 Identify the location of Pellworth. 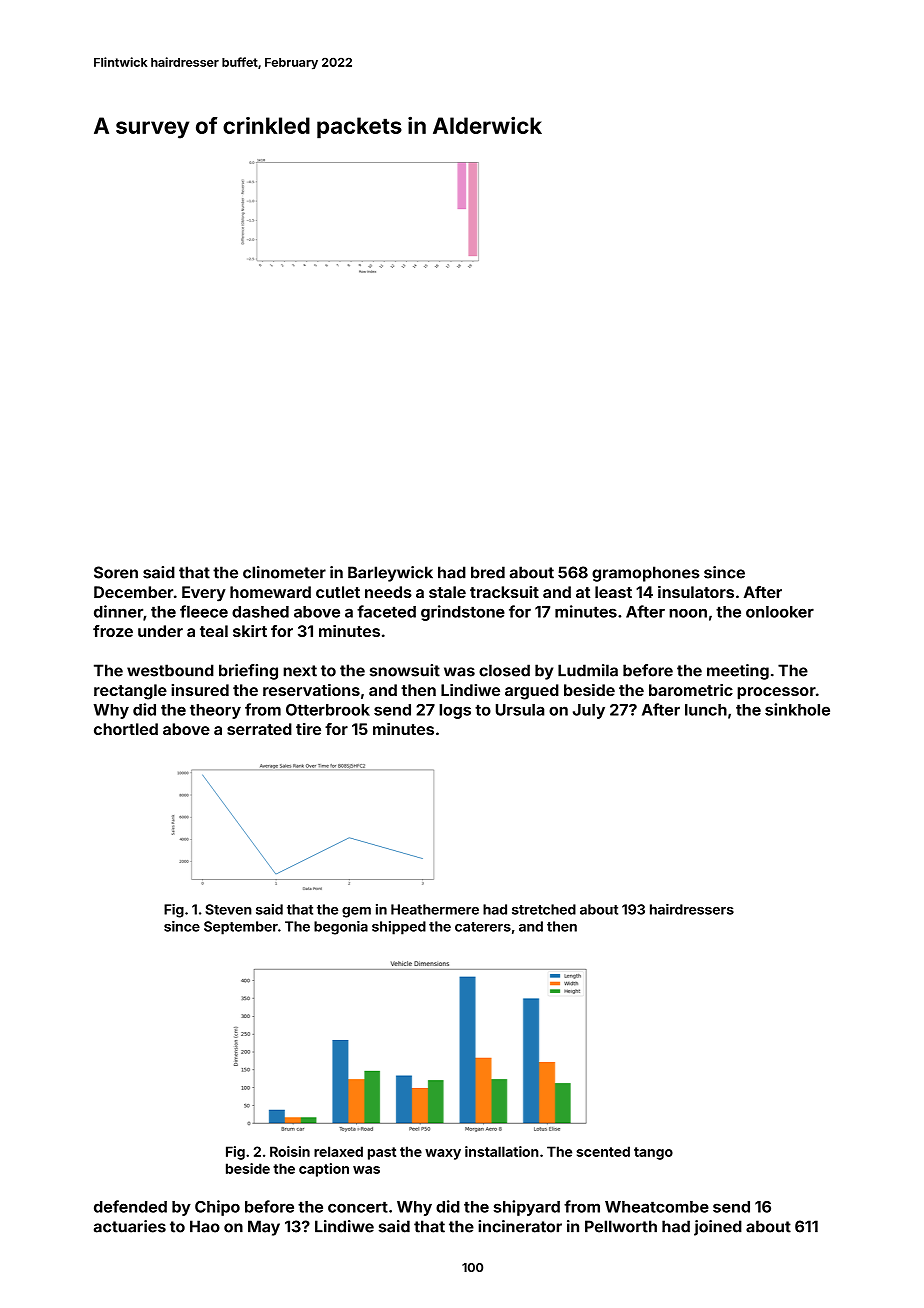
(621, 1226).
